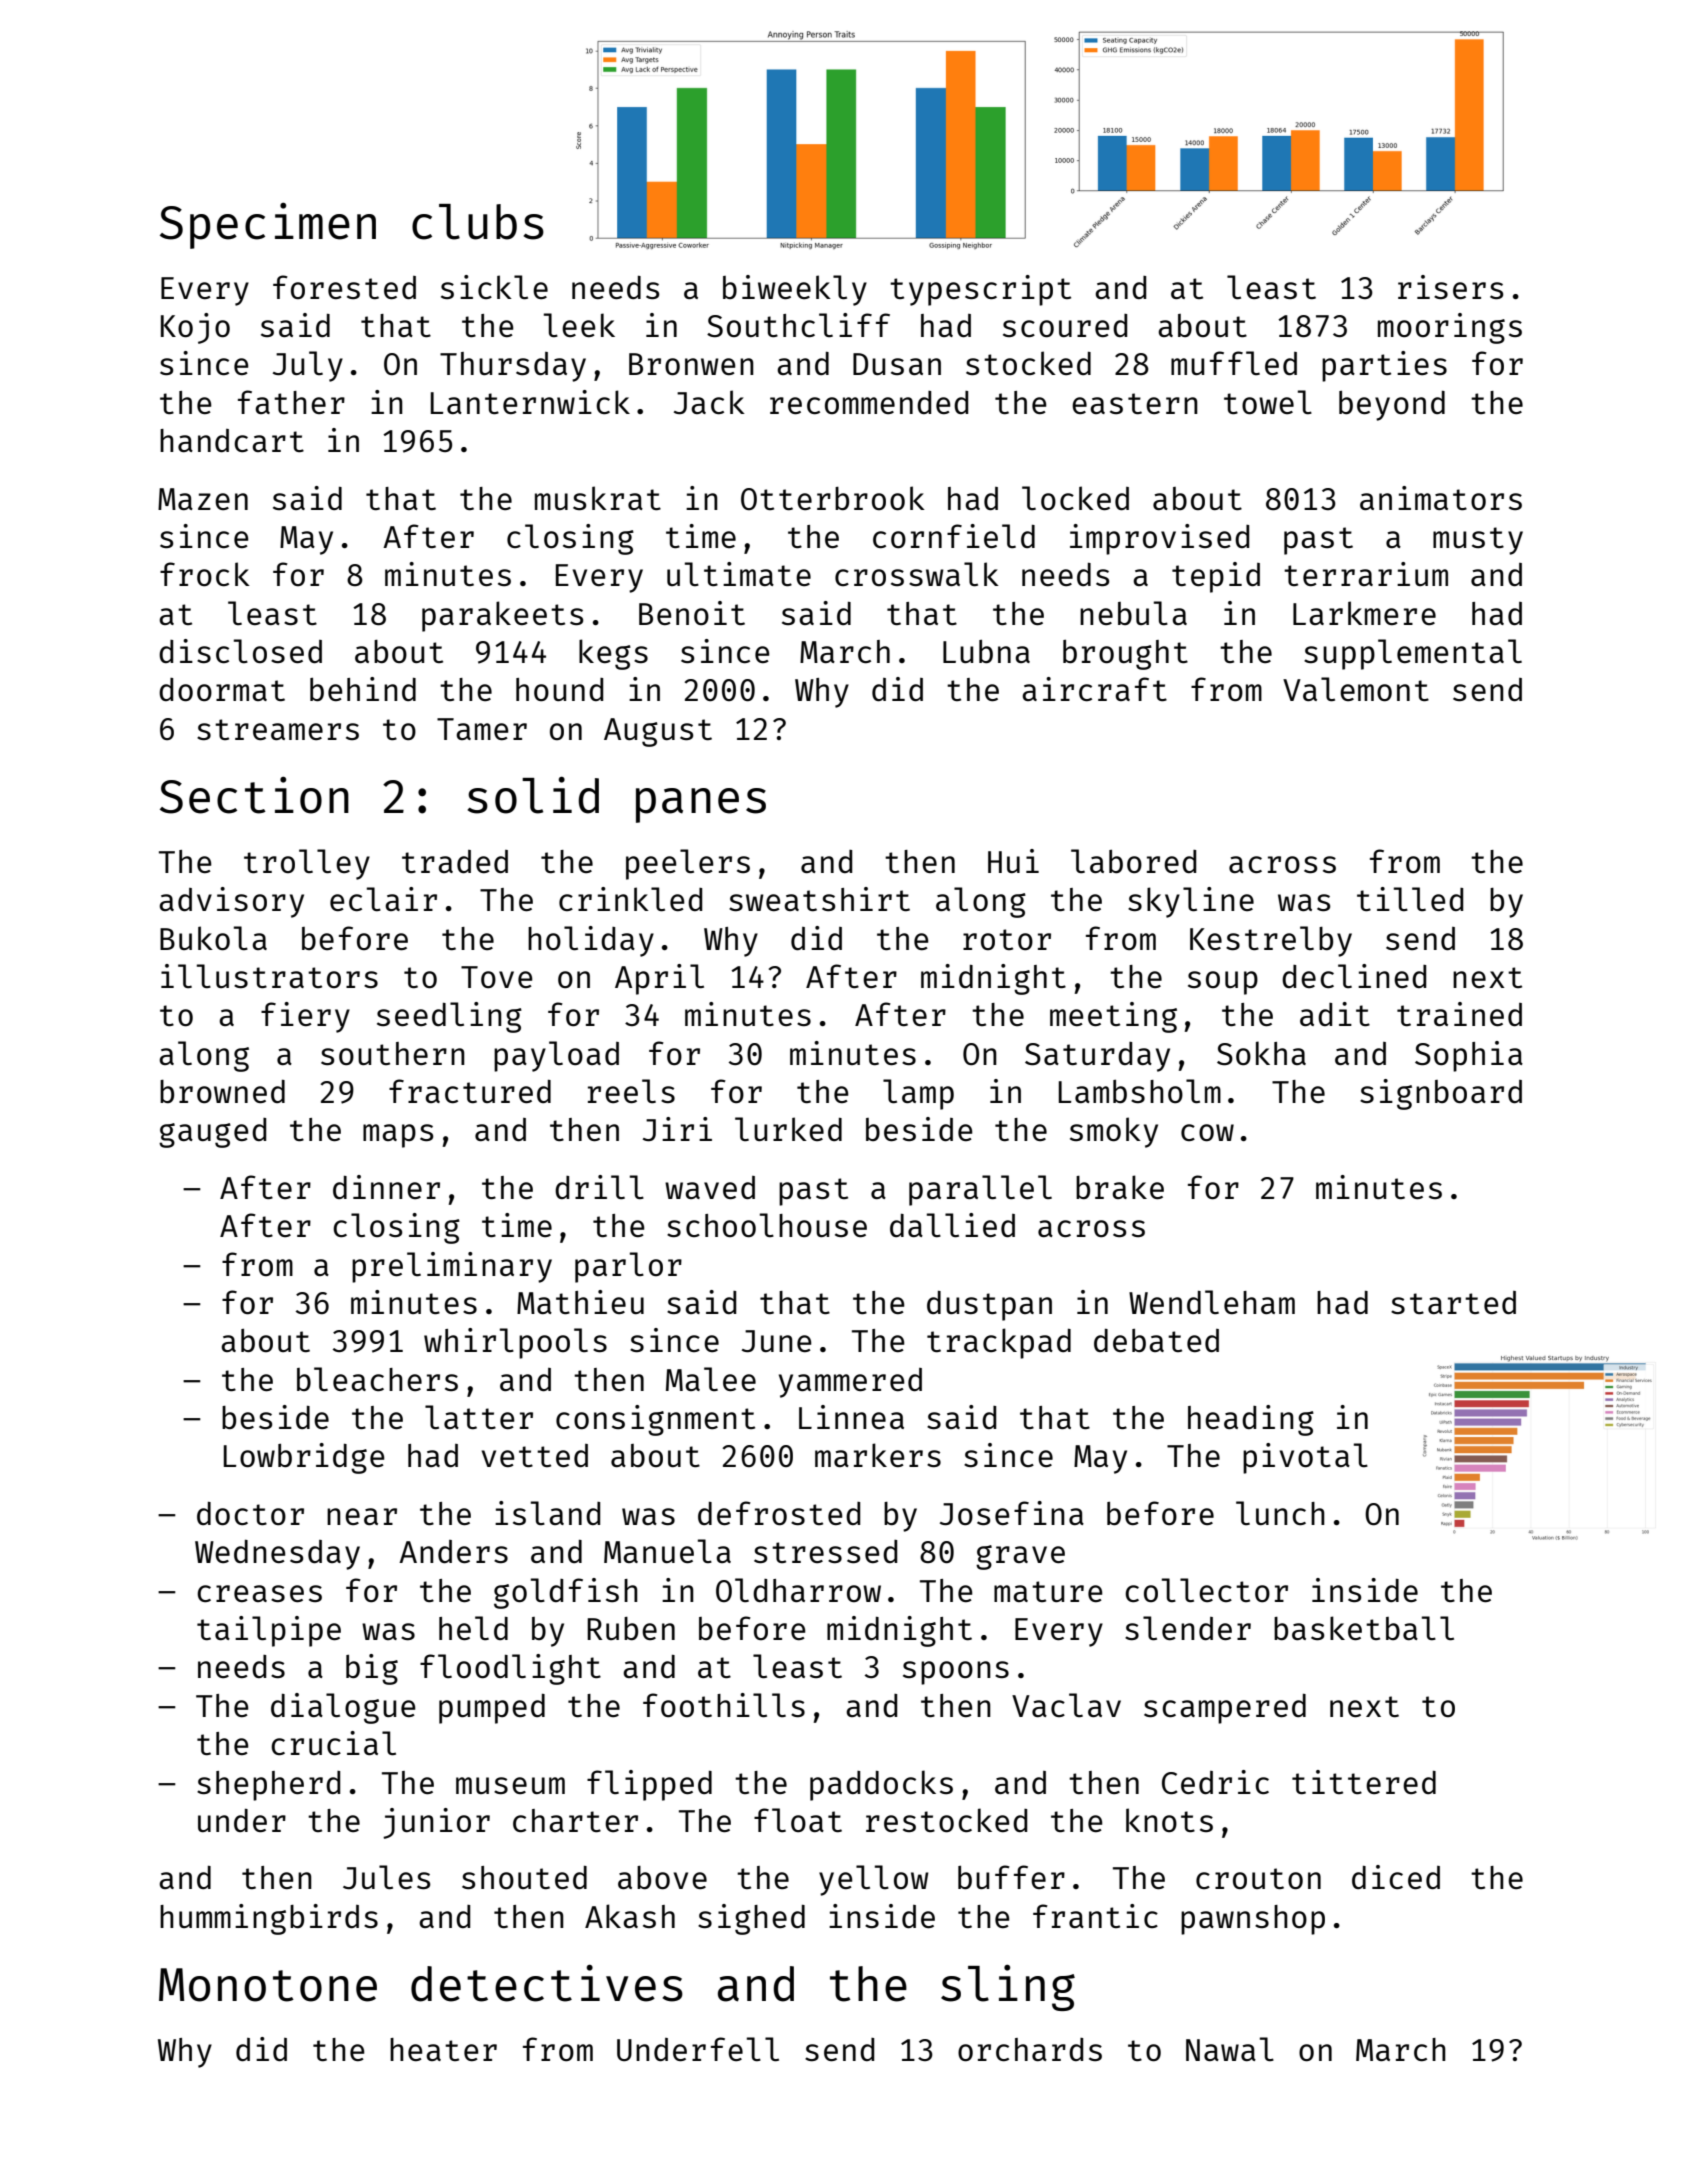 This screenshot has width=1683, height=2178. Describe the element at coordinates (443, 2049) in the screenshot. I see `heater` at that location.
